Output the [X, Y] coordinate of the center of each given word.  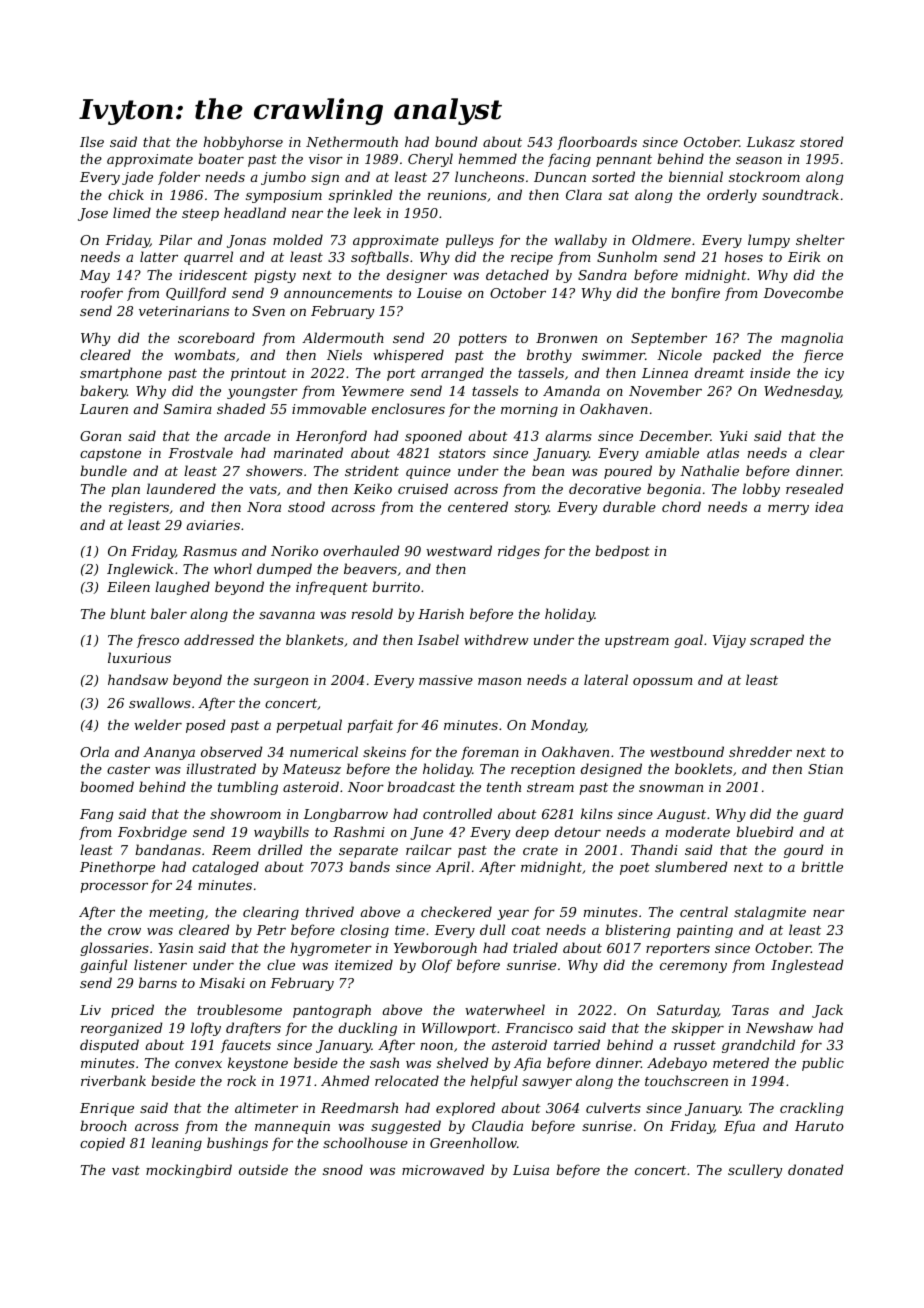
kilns [597, 813]
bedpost [622, 552]
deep [532, 833]
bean [548, 470]
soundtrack [800, 194]
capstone [110, 455]
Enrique [107, 1109]
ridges [519, 552]
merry [788, 510]
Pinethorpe [117, 868]
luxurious [139, 657]
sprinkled [360, 196]
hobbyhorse [243, 143]
